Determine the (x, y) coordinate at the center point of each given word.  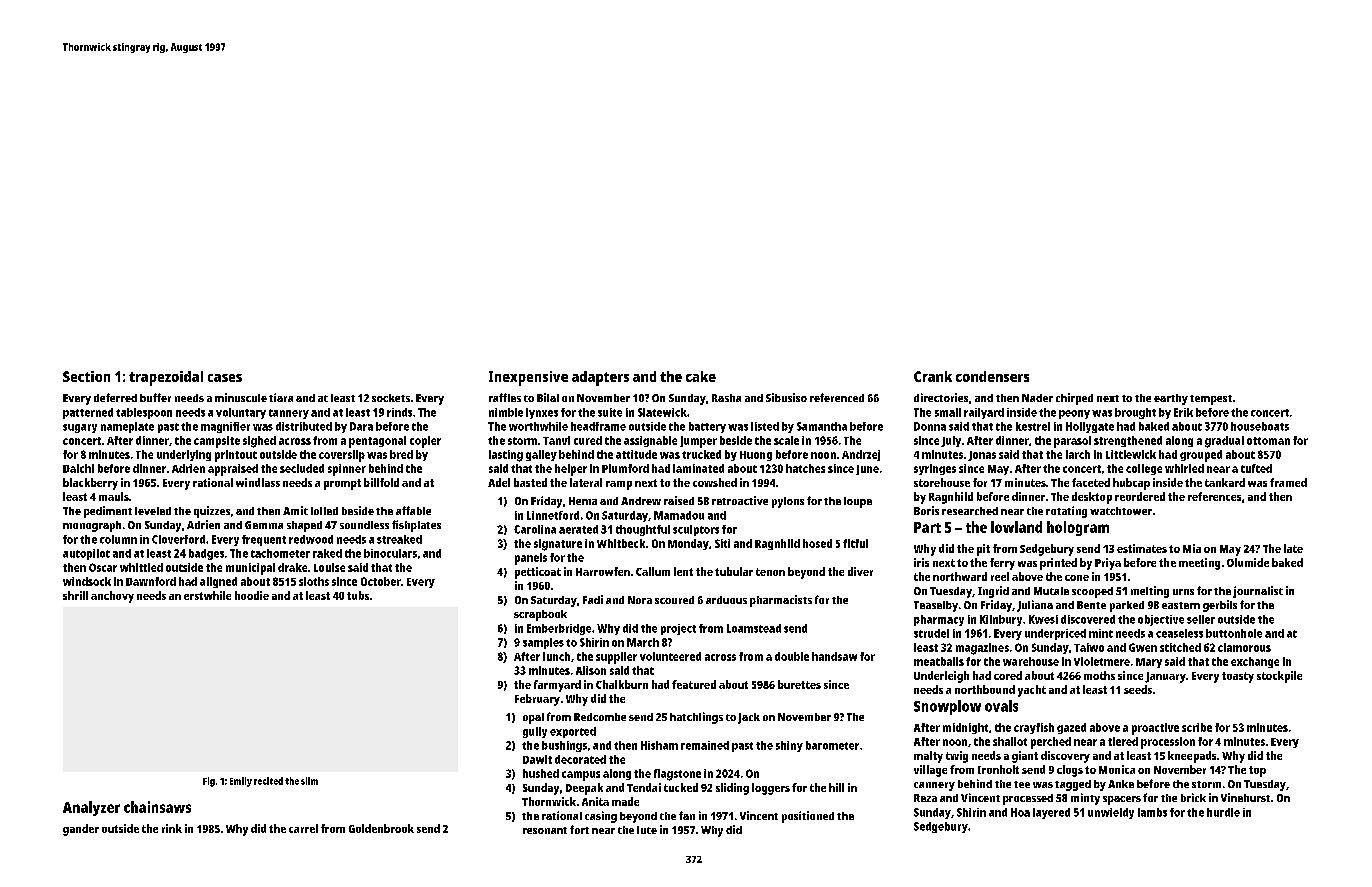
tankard (1225, 482)
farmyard (557, 686)
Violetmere (1102, 661)
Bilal (548, 397)
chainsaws (157, 807)
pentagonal (377, 442)
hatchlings (696, 718)
